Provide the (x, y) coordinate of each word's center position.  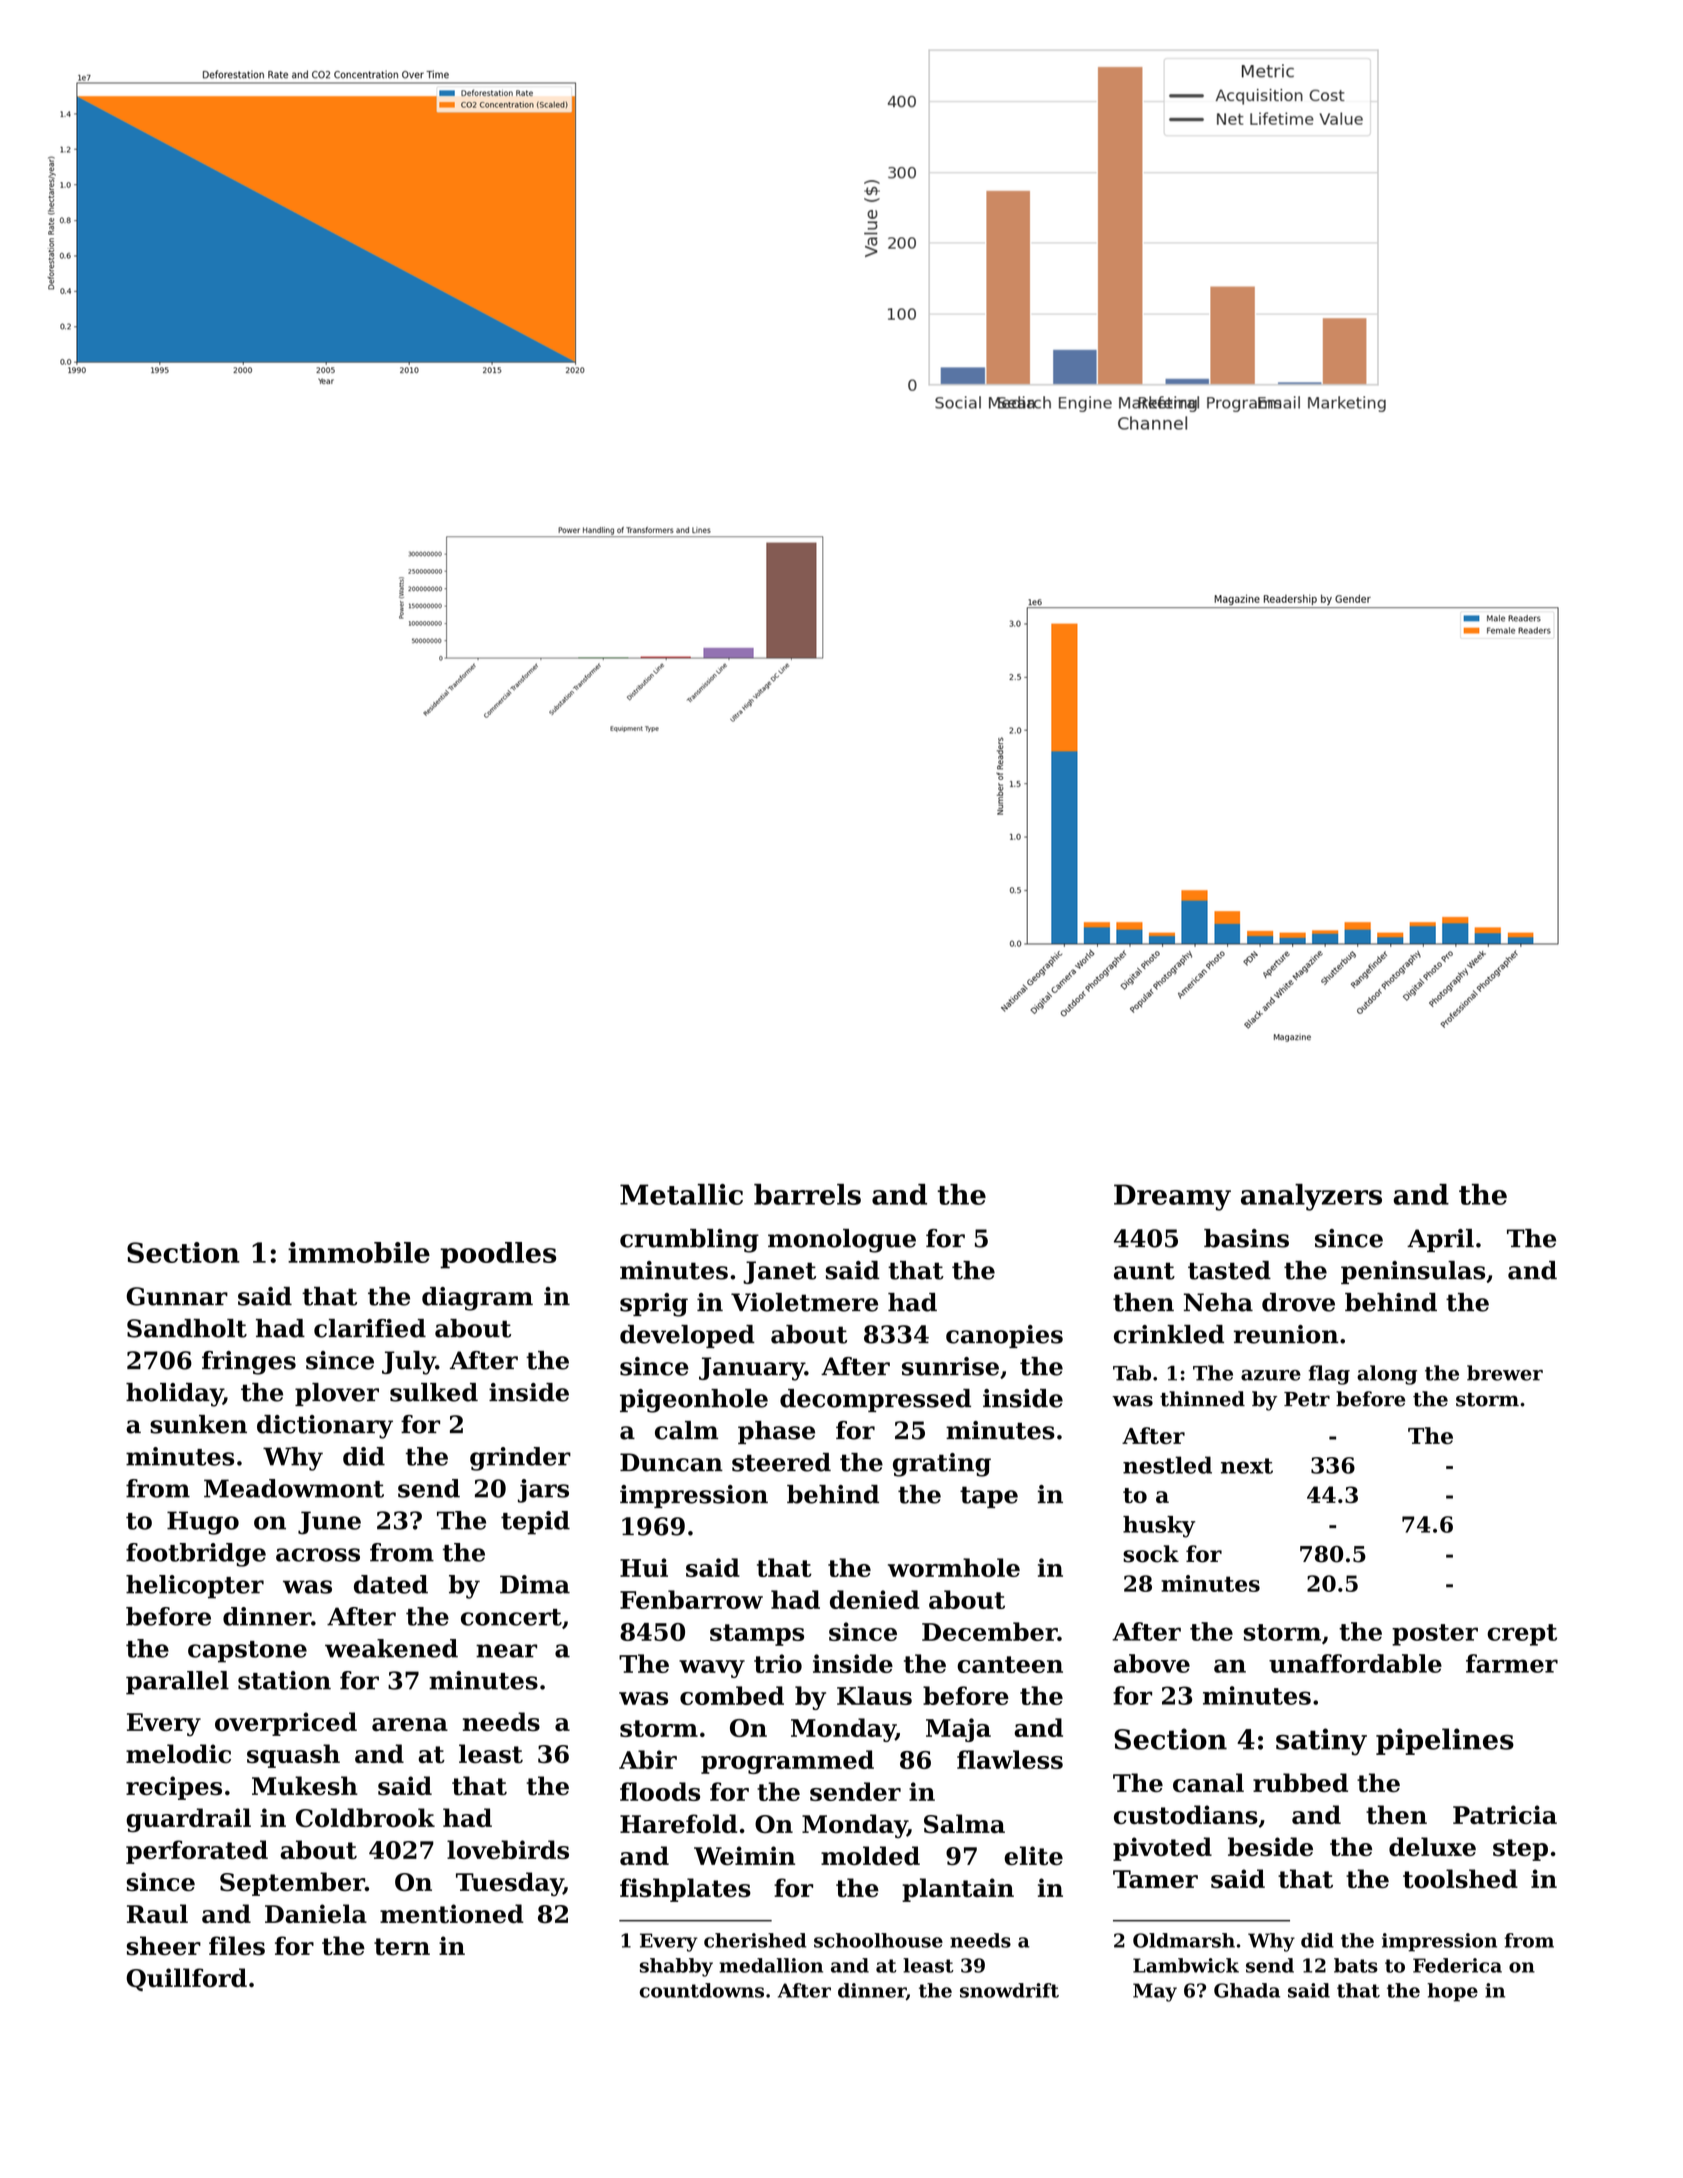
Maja (958, 1730)
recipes (174, 1788)
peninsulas (1413, 1272)
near (506, 1651)
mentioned (452, 1913)
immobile (359, 1252)
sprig (654, 1305)
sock (1151, 1554)
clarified (370, 1328)
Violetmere (804, 1302)
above (1152, 1663)
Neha (1218, 1302)
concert (511, 1617)
